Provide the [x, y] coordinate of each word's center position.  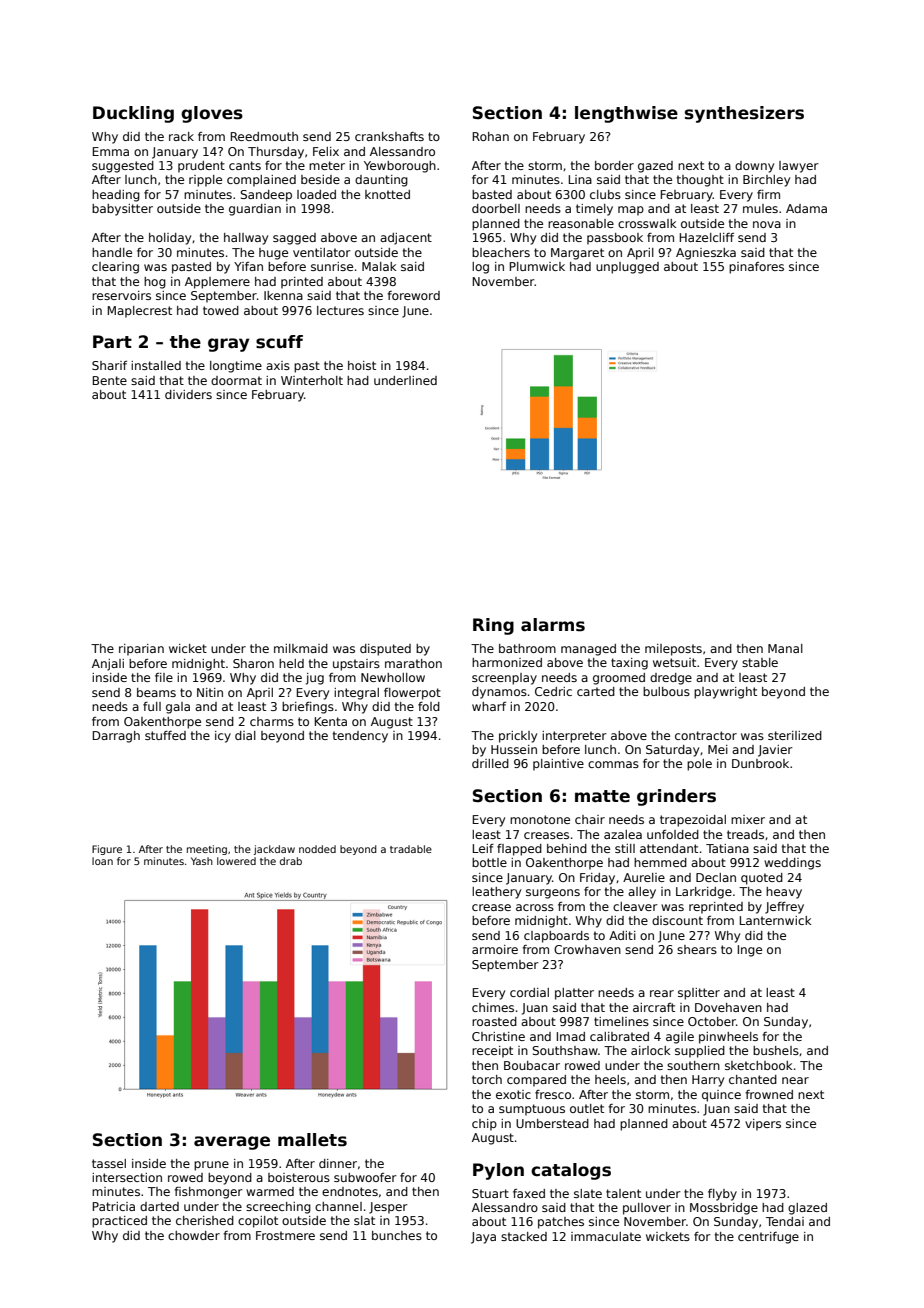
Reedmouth [264, 136]
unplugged [627, 268]
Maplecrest [140, 312]
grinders [676, 797]
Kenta [331, 721]
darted [159, 1206]
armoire [495, 949]
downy [754, 167]
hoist [362, 365]
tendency [360, 737]
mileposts [673, 650]
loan [102, 861]
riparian [141, 650]
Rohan [491, 136]
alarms [553, 625]
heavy [784, 893]
